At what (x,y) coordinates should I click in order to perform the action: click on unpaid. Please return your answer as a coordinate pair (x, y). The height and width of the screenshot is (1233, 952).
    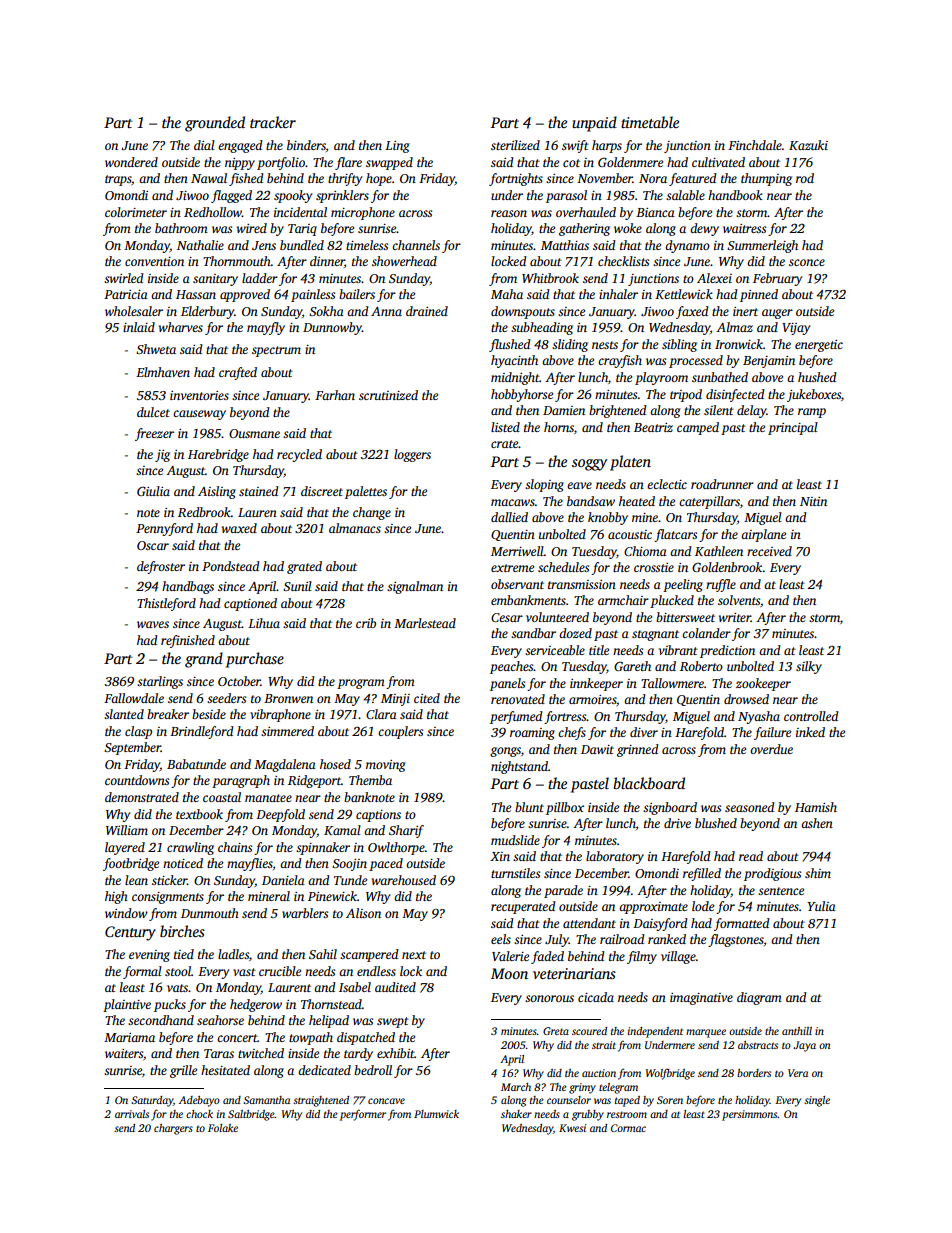
    Looking at the image, I should click on (594, 124).
